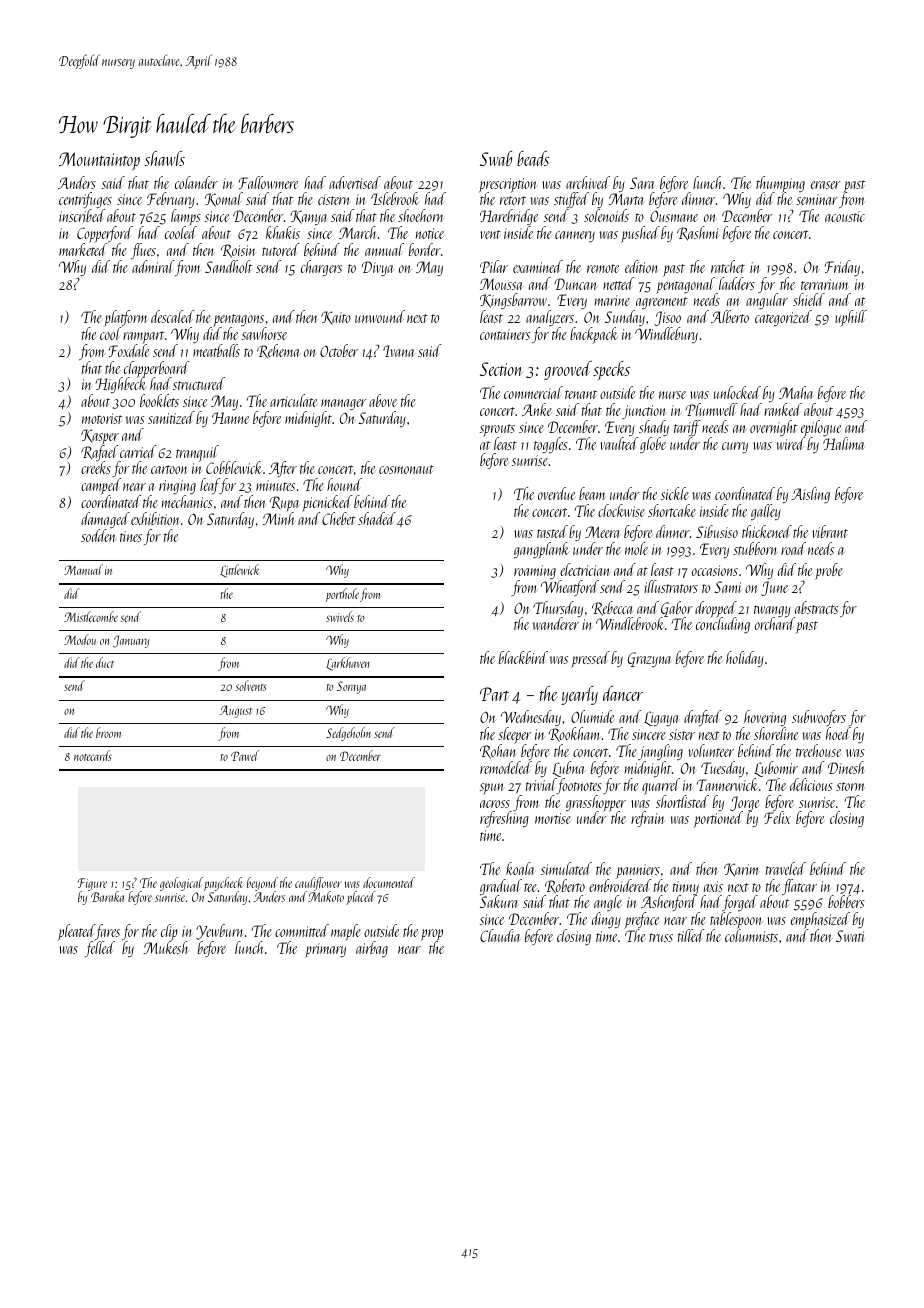 Image resolution: width=924 pixels, height=1308 pixels. What do you see at coordinates (830, 531) in the screenshot?
I see `vibrant` at bounding box center [830, 531].
